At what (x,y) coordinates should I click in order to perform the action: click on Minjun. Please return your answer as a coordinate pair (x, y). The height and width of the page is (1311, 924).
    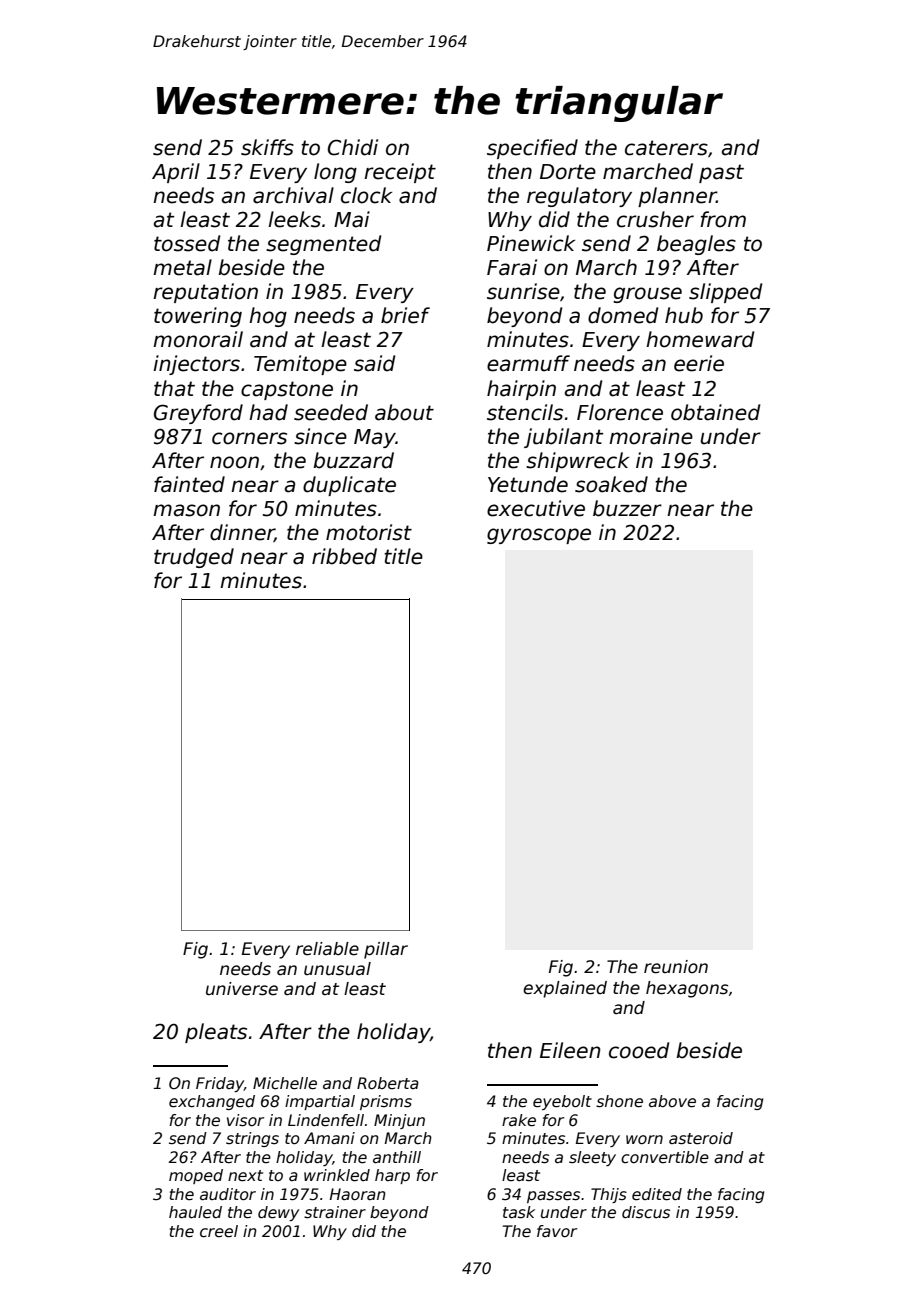
    Looking at the image, I should click on (399, 1121).
